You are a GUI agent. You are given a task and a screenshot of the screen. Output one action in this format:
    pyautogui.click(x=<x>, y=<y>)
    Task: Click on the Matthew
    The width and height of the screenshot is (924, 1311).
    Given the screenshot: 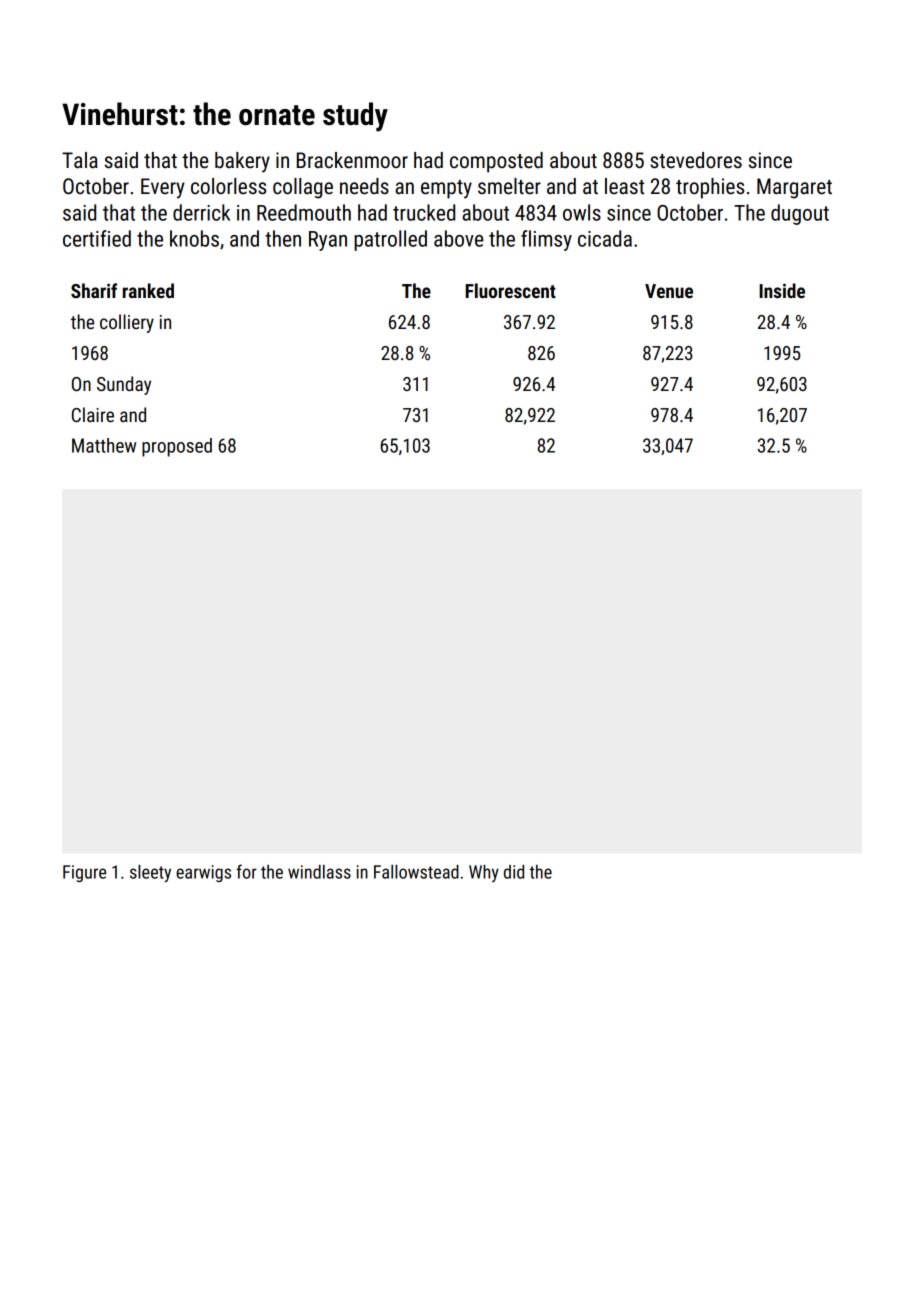 What is the action you would take?
    pyautogui.click(x=104, y=445)
